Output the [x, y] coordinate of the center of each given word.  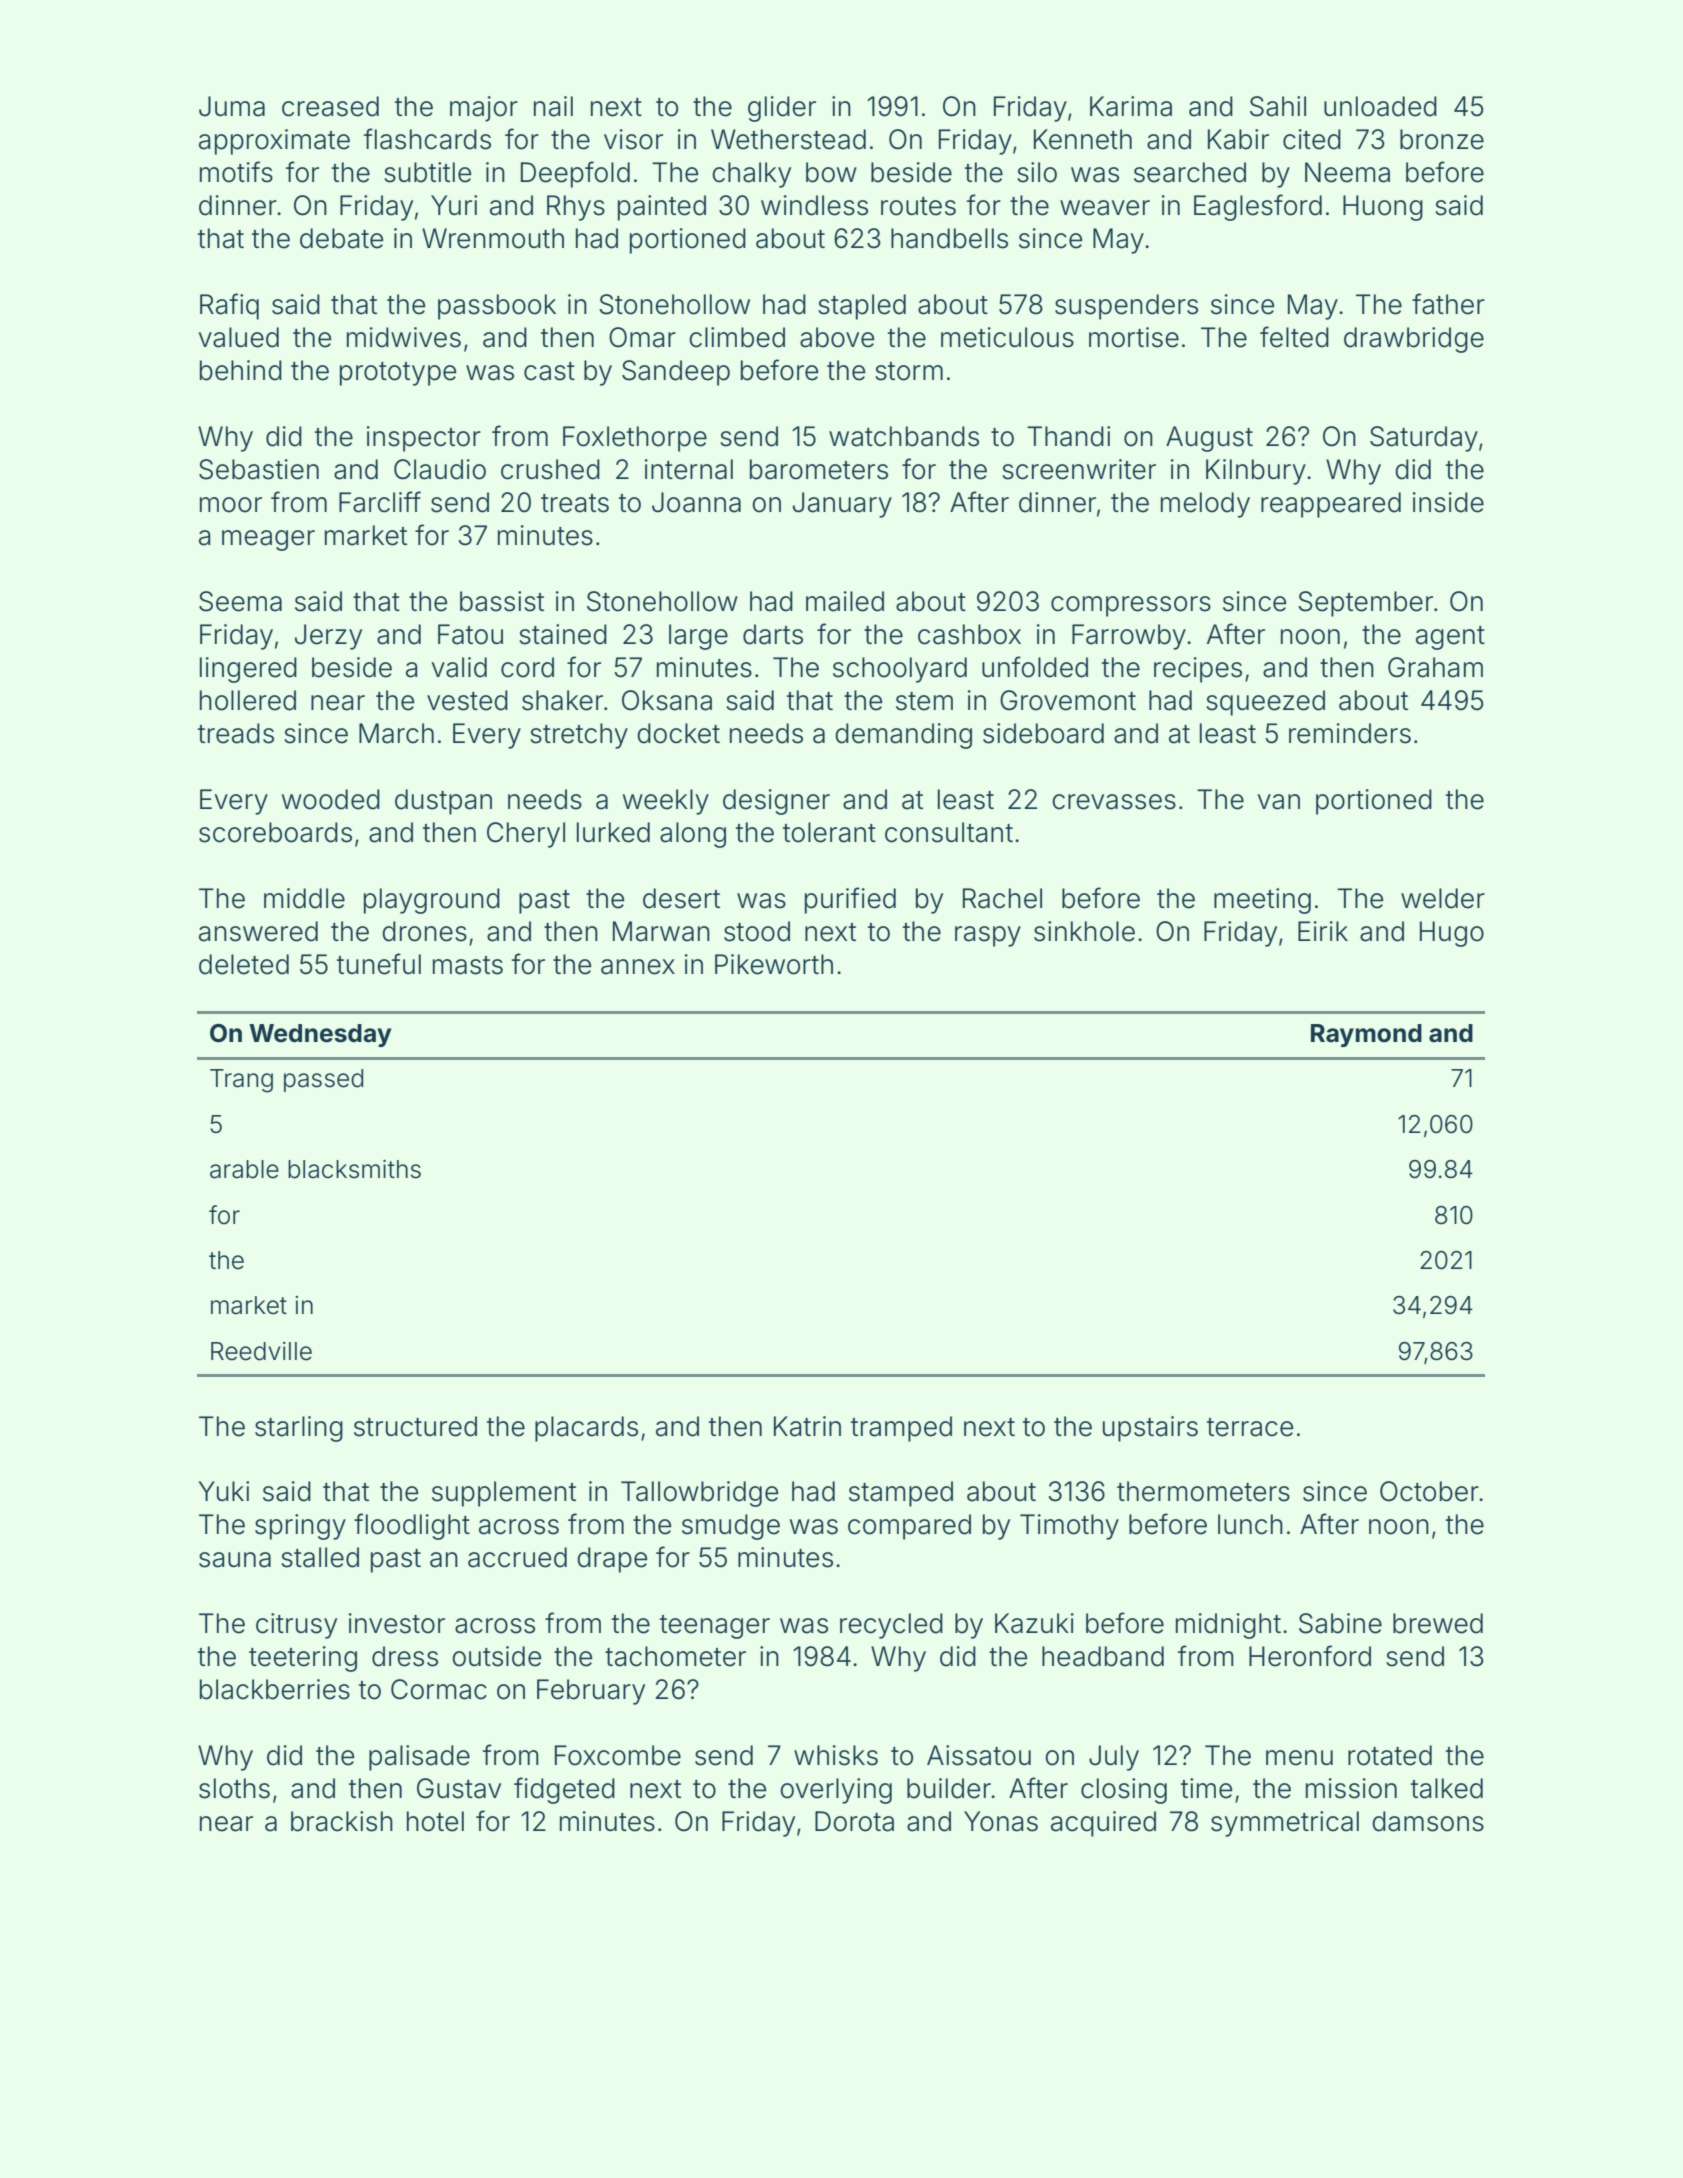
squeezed [1265, 703]
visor [633, 139]
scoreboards [275, 832]
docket [678, 733]
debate [341, 238]
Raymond [1366, 1035]
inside [1448, 502]
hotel [435, 1821]
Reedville [261, 1351]
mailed [845, 601]
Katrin [807, 1426]
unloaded [1380, 106]
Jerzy [328, 637]
